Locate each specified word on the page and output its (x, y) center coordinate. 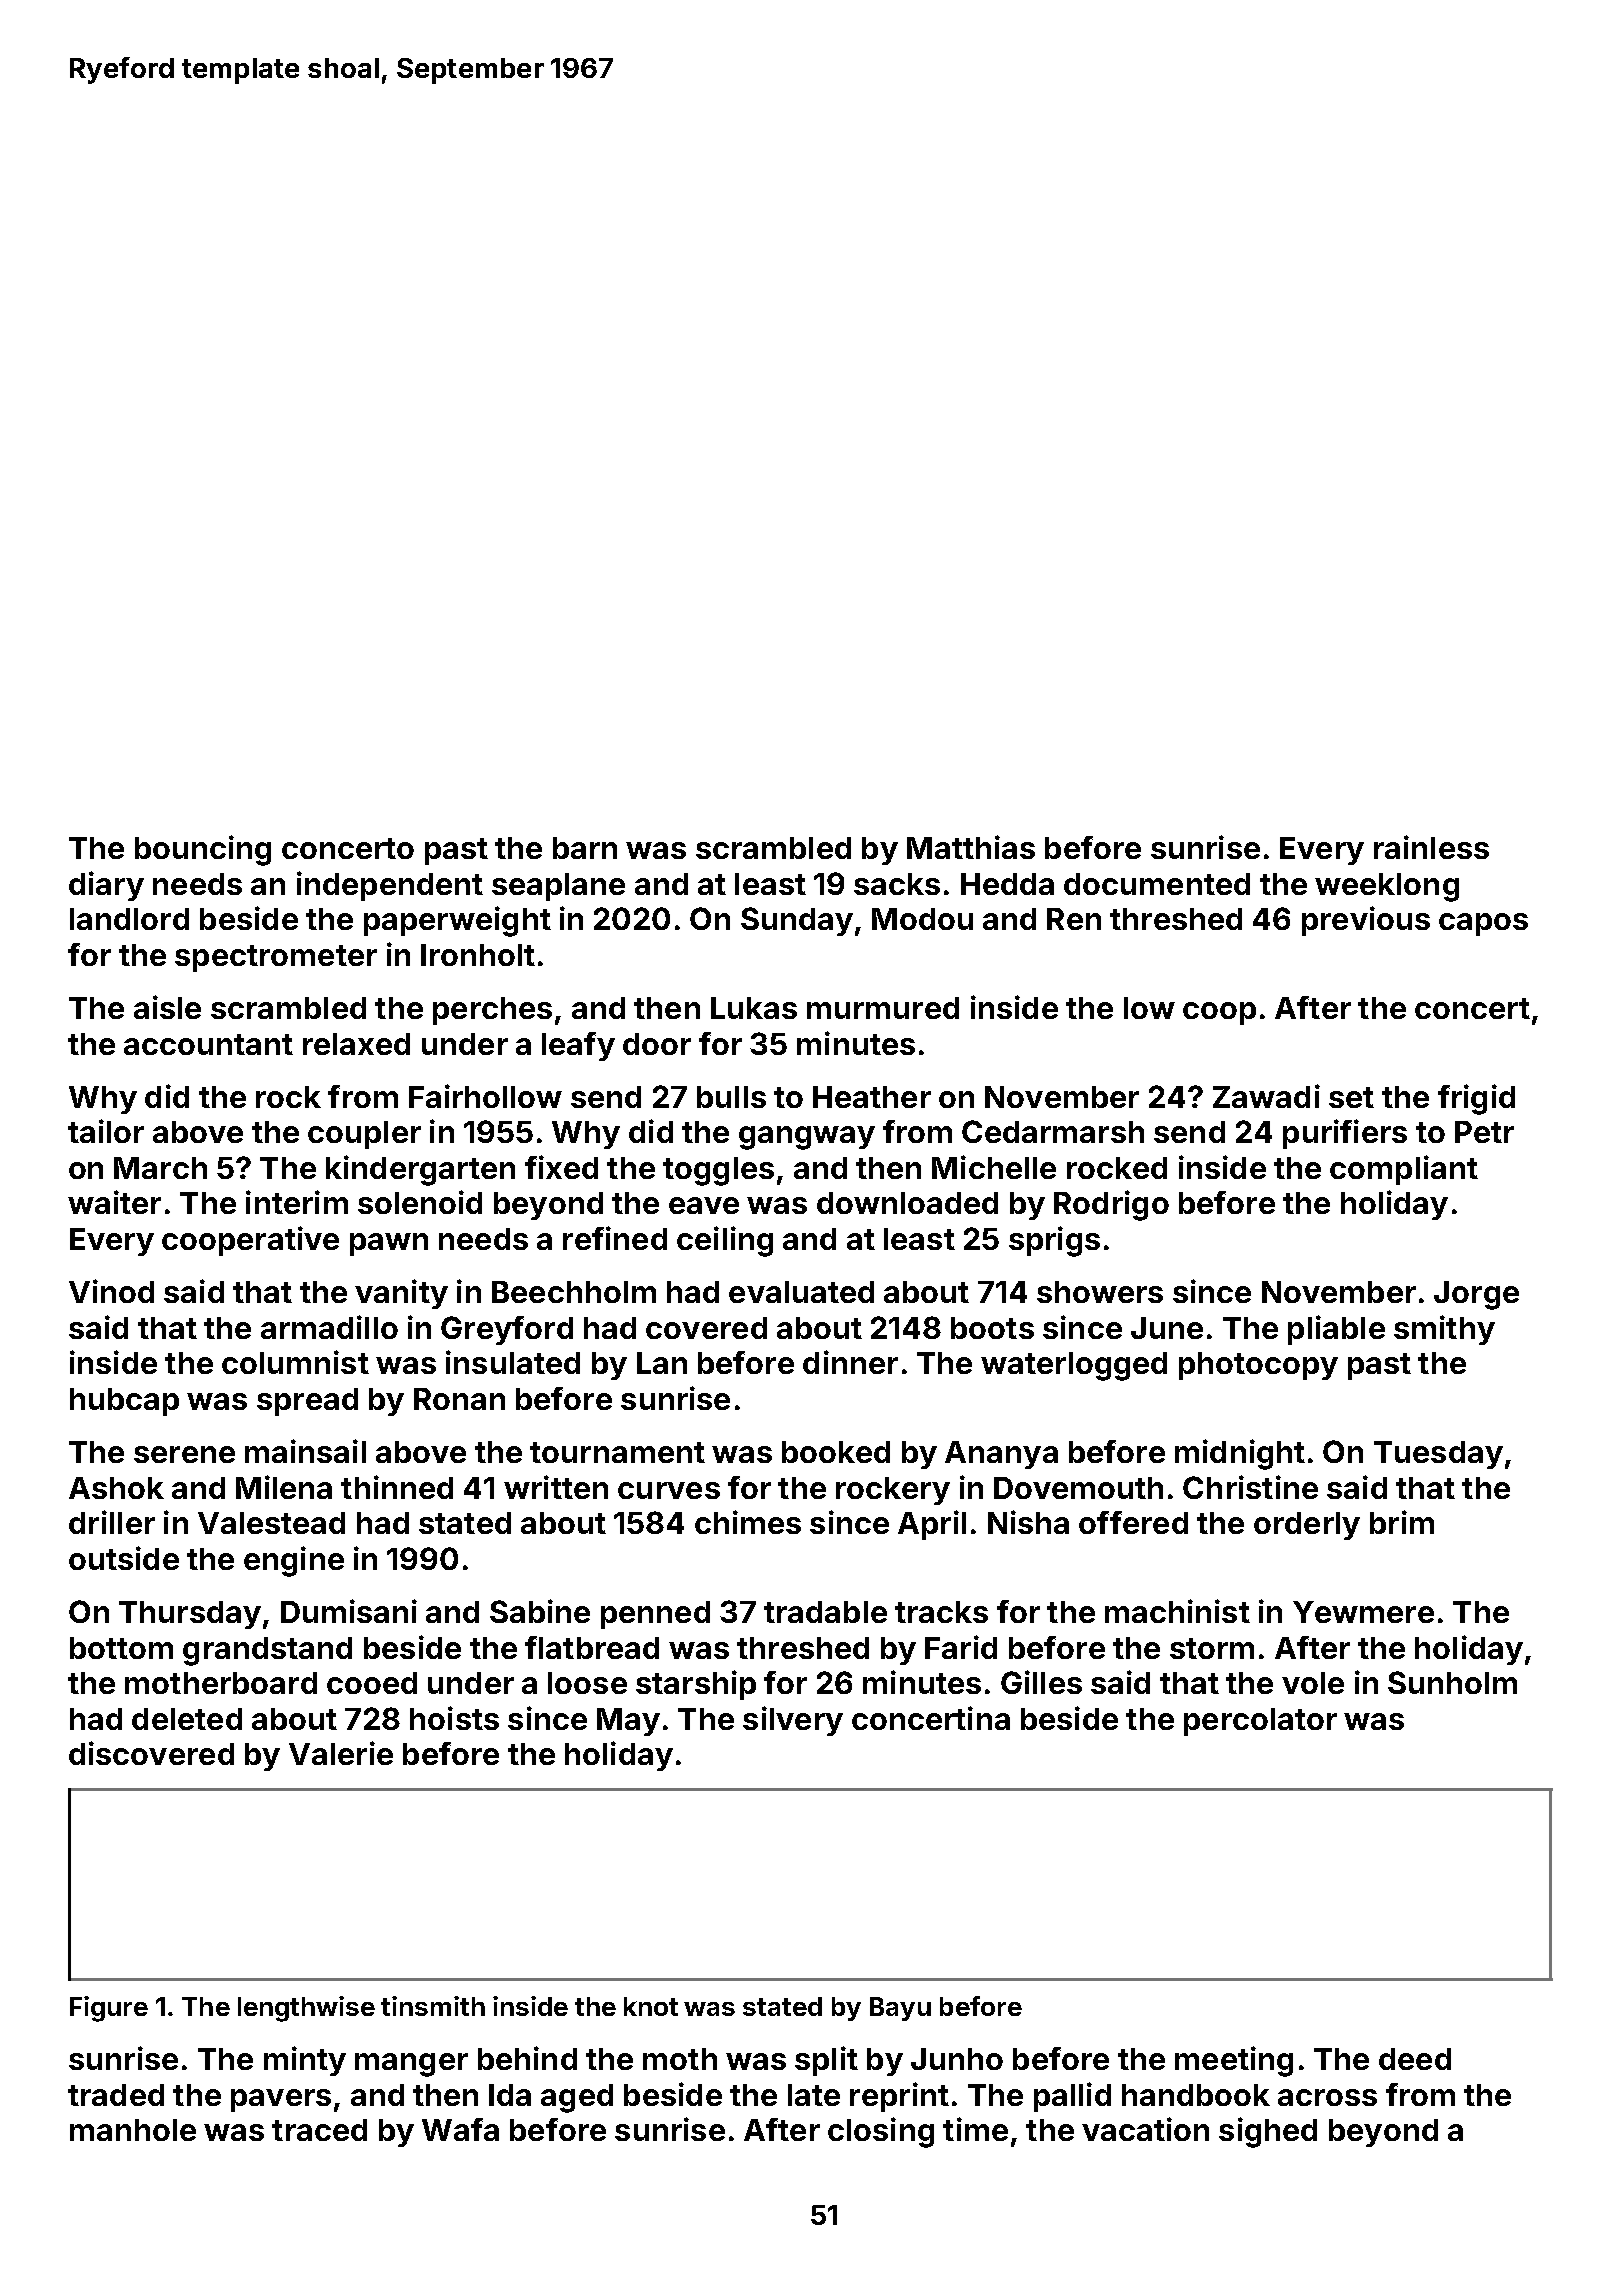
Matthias (971, 847)
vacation (1145, 2129)
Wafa (460, 2129)
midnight (1240, 1454)
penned (655, 1615)
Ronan (459, 1399)
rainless (1431, 847)
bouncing (203, 850)
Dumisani (349, 1611)
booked (836, 1452)
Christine (1250, 1487)
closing (881, 2132)
